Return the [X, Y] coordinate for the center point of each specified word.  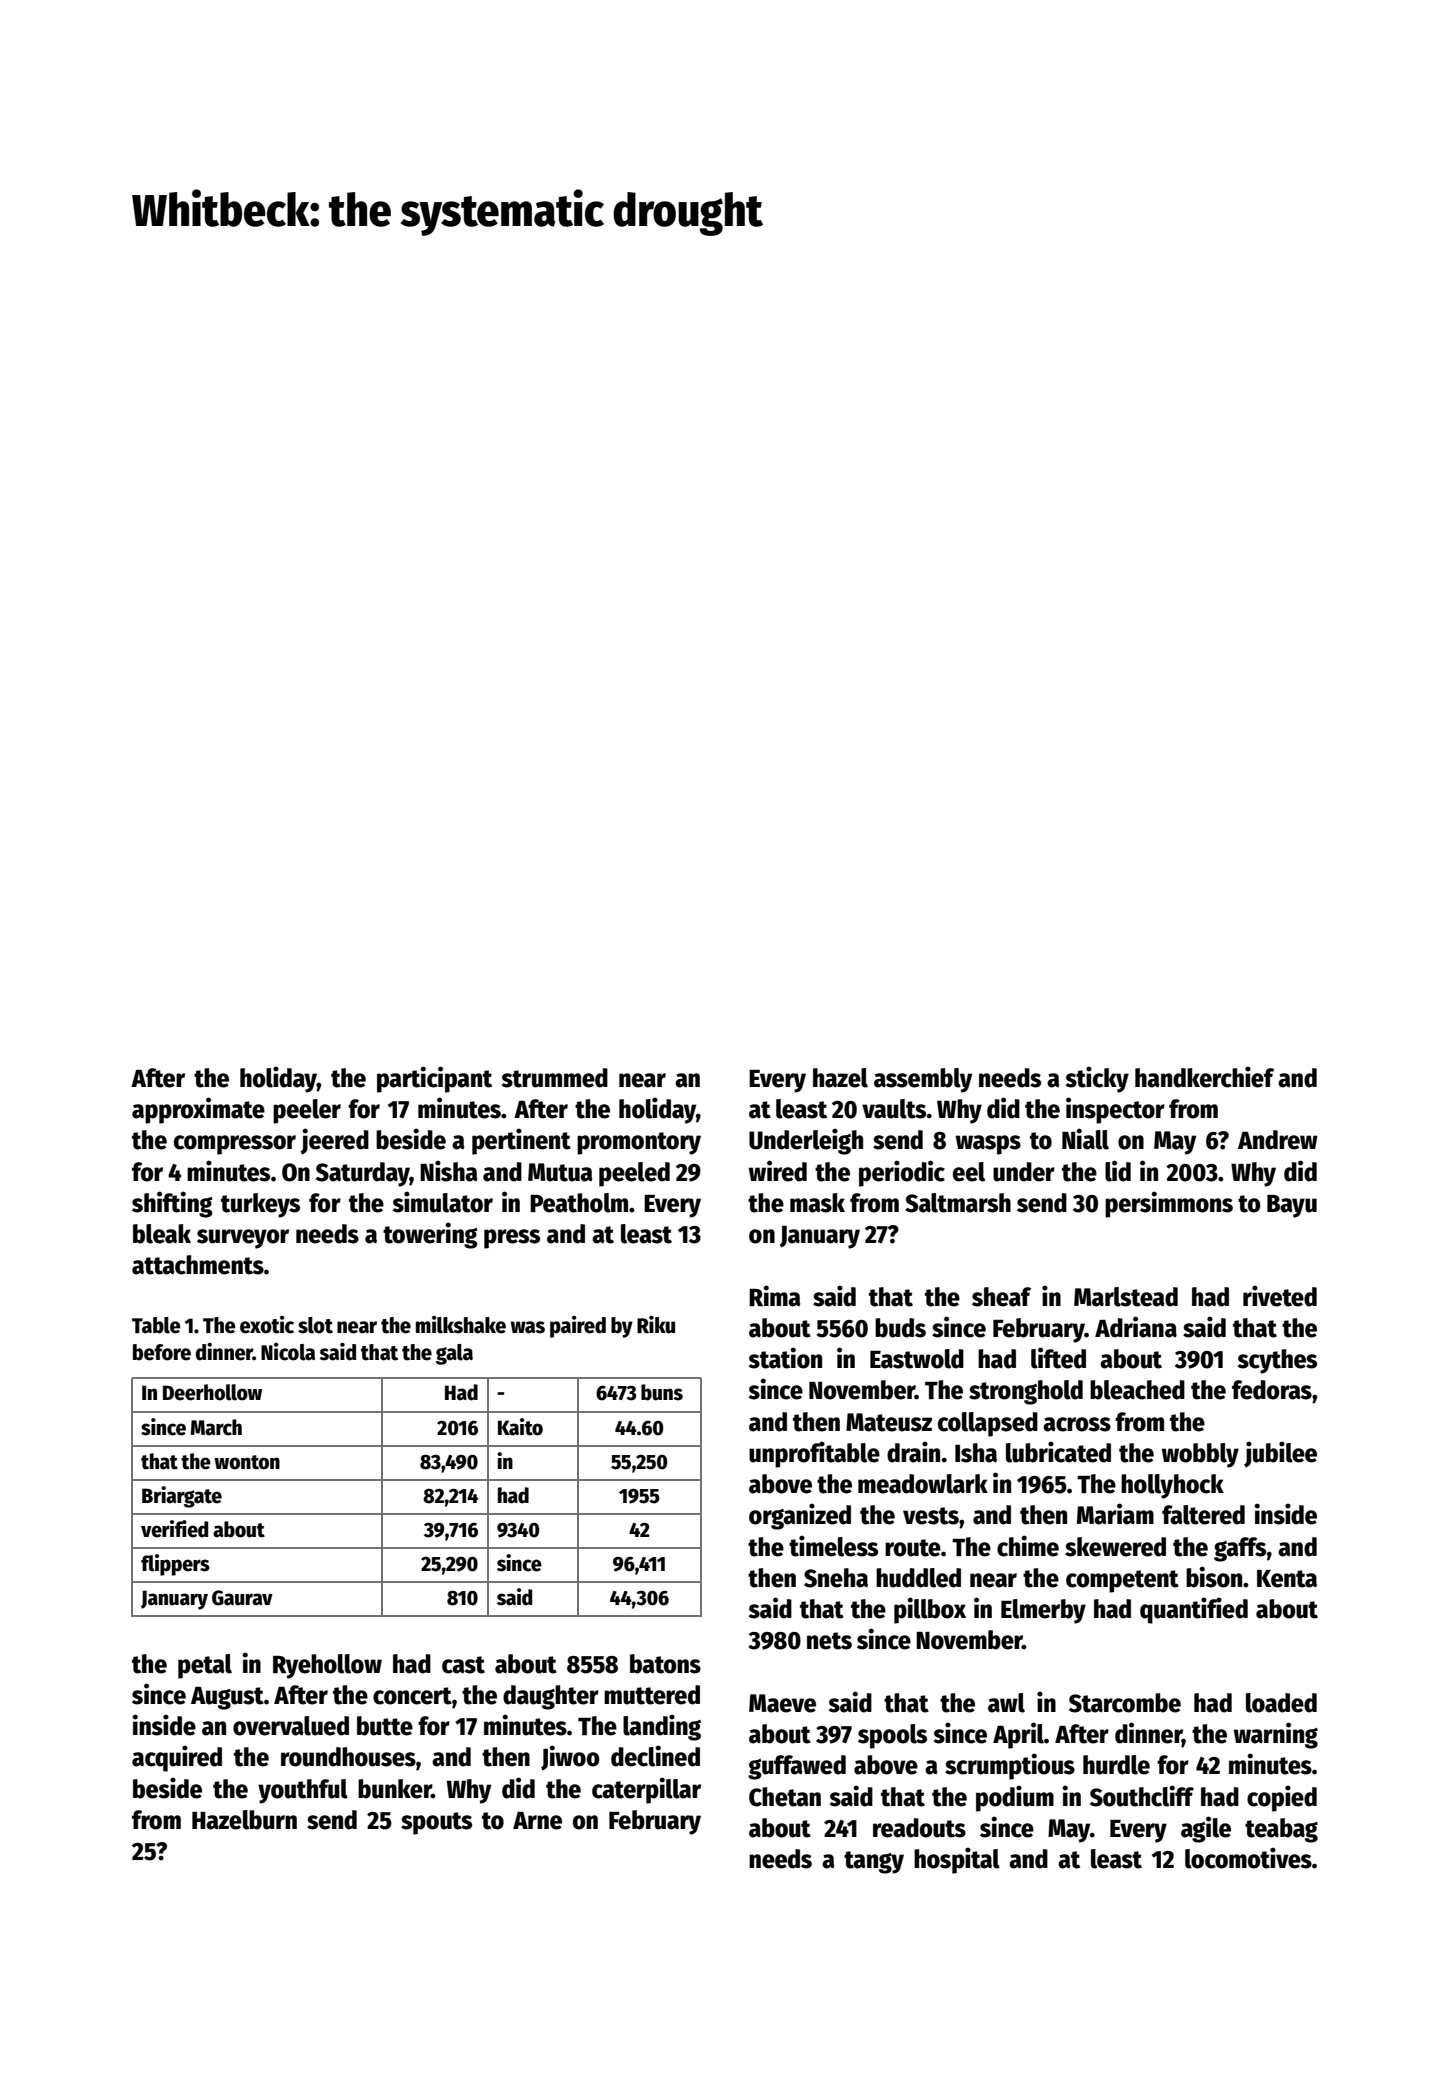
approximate [198, 1110]
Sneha [836, 1578]
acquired [177, 1758]
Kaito [520, 1427]
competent [1122, 1581]
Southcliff [1142, 1796]
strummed [554, 1078]
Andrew [1278, 1140]
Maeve [782, 1703]
